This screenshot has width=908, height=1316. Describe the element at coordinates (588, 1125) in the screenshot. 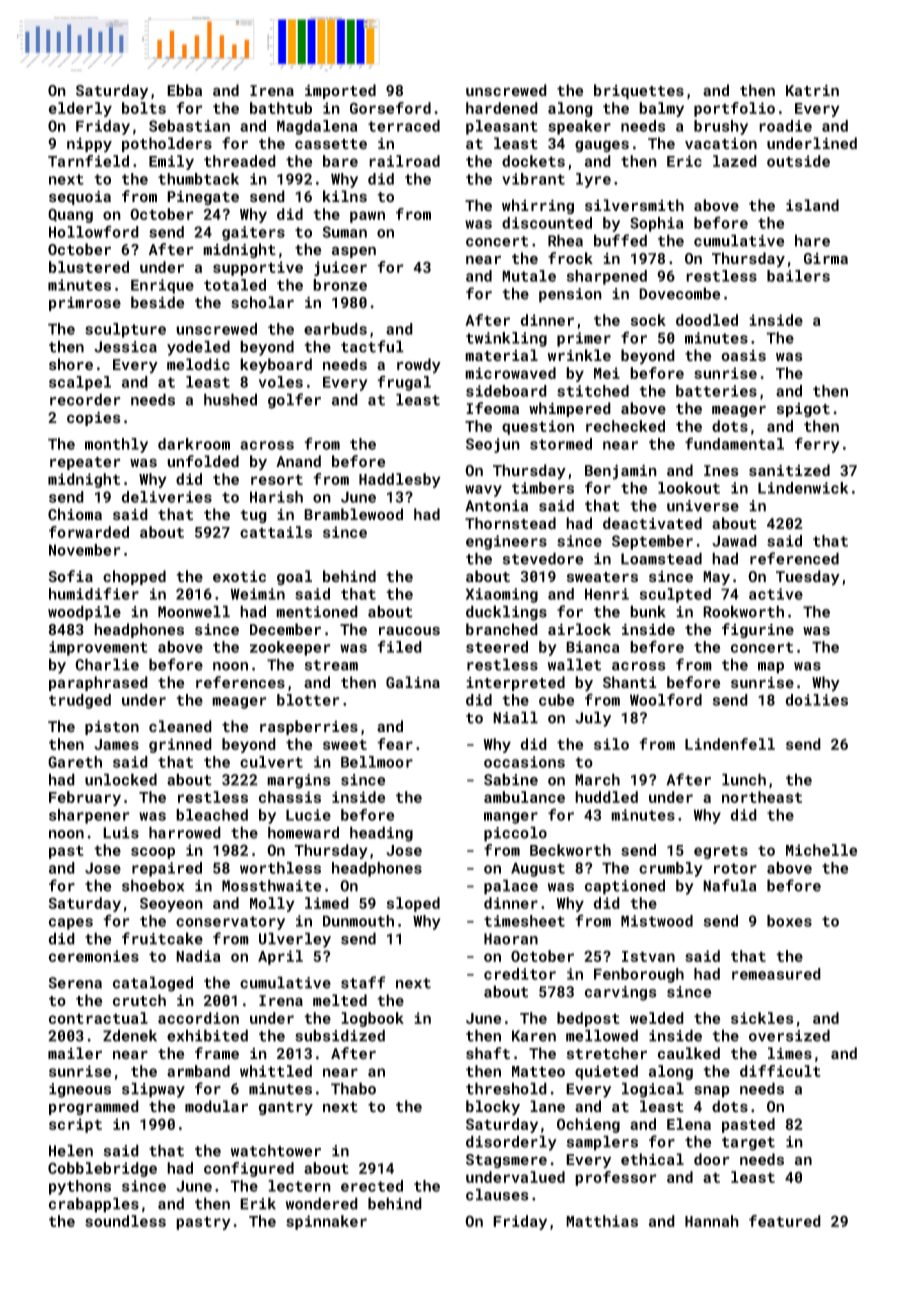

I see `Ochieng` at that location.
